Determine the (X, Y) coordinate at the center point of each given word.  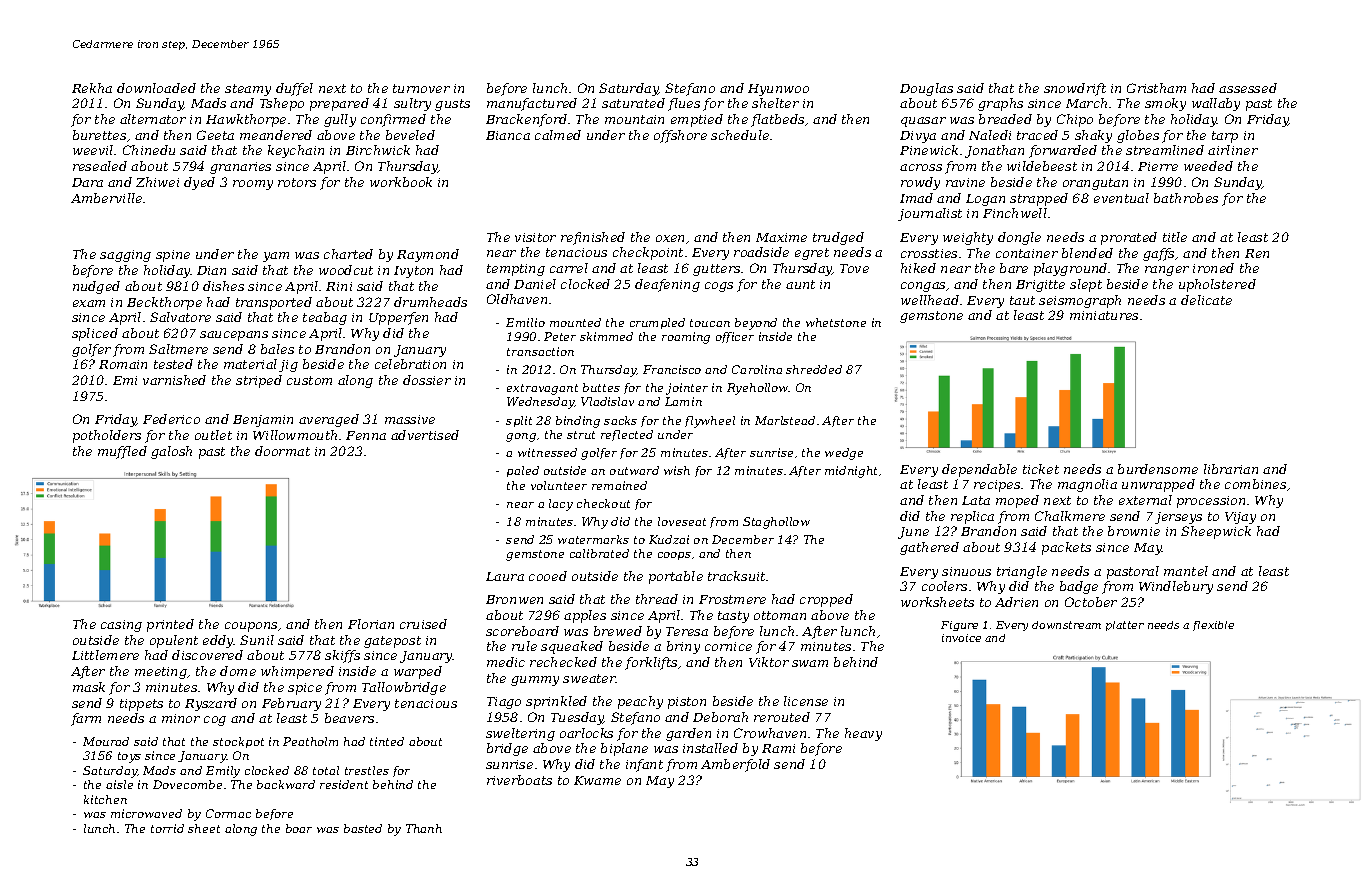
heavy (863, 734)
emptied (697, 120)
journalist (930, 214)
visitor (535, 237)
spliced (95, 334)
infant (644, 765)
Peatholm (310, 741)
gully (340, 120)
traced (1037, 135)
